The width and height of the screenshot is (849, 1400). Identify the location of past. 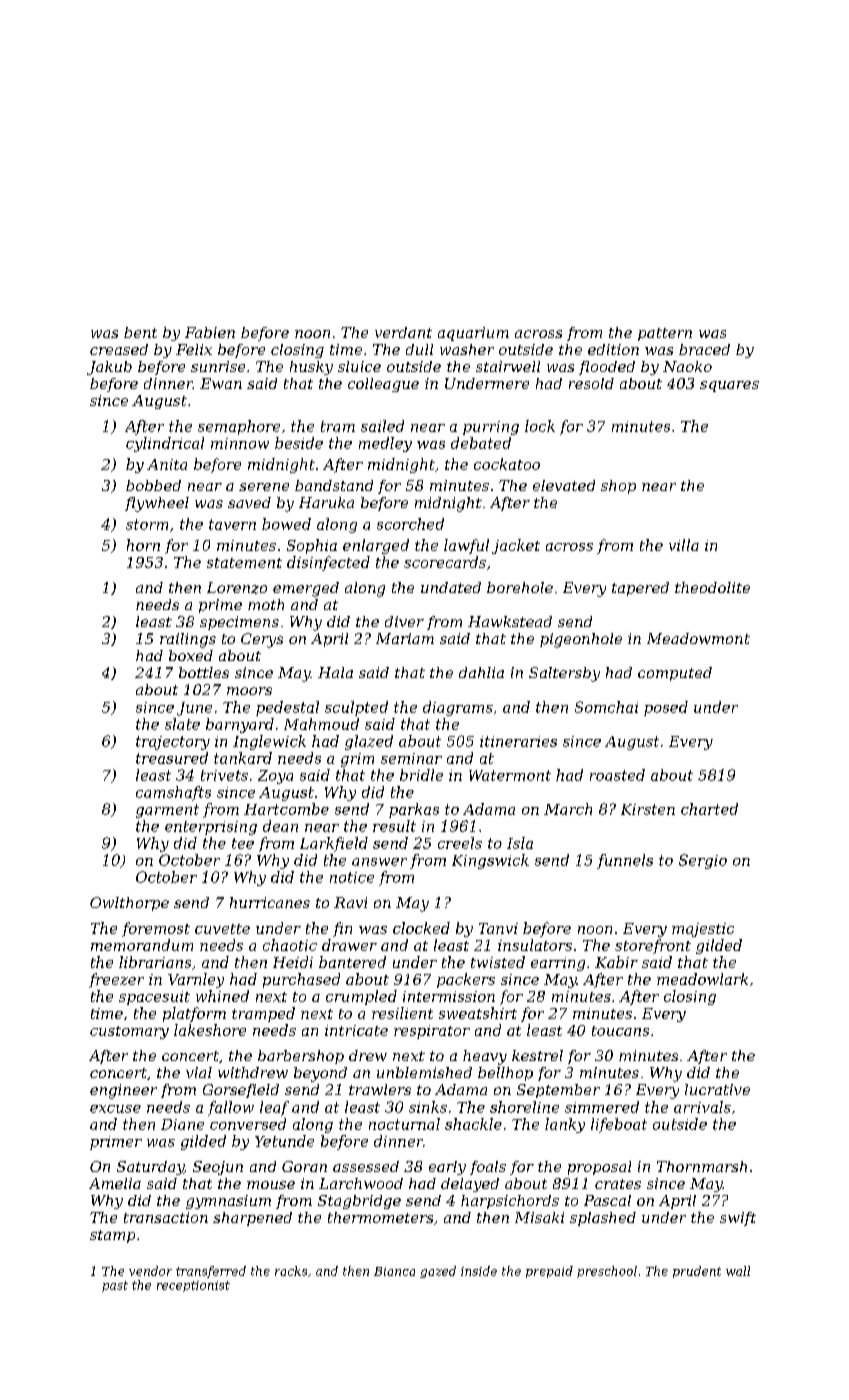
(115, 1286).
